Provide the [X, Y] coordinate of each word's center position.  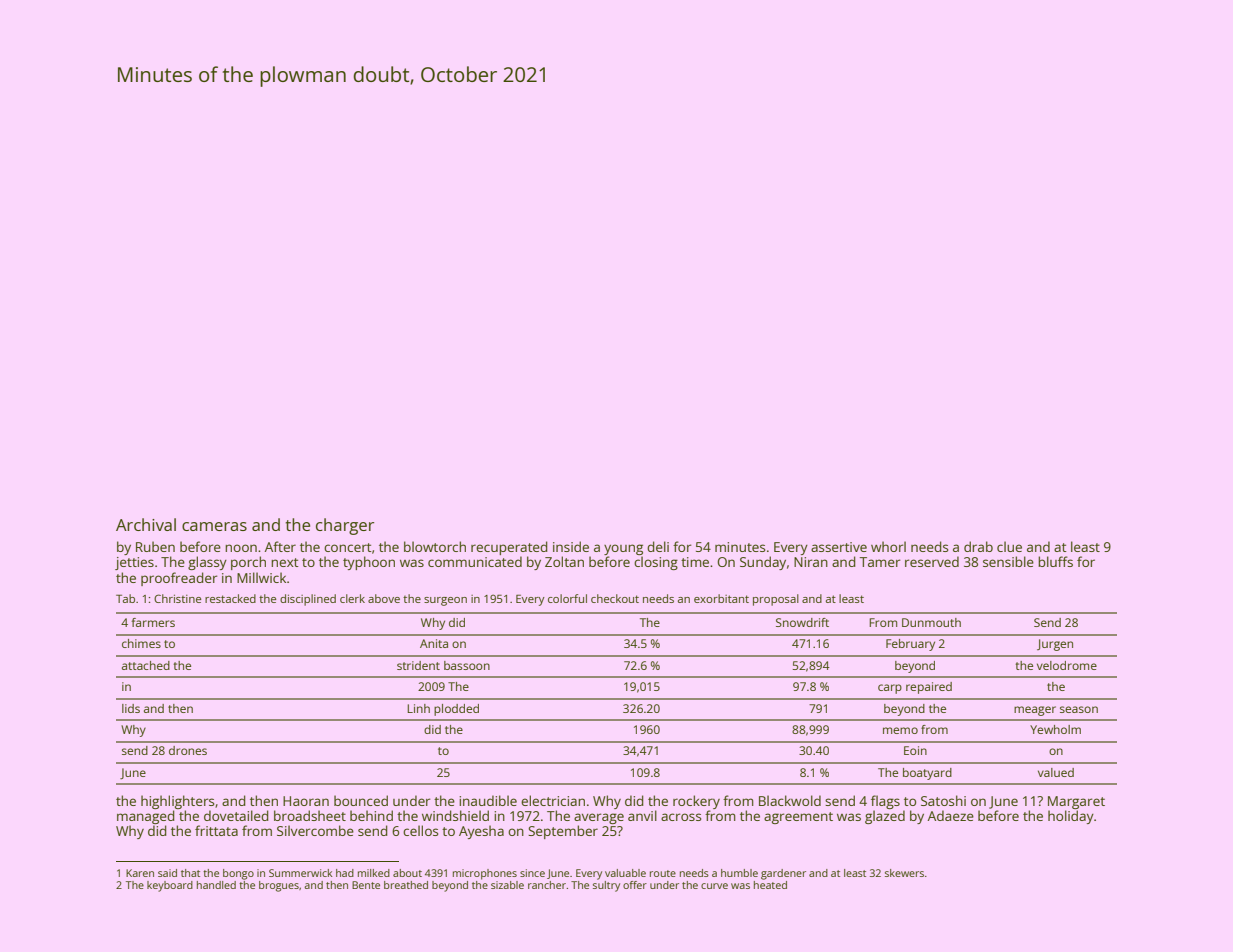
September [563, 832]
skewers [904, 873]
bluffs [1055, 561]
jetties [134, 563]
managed [146, 817]
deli [658, 546]
